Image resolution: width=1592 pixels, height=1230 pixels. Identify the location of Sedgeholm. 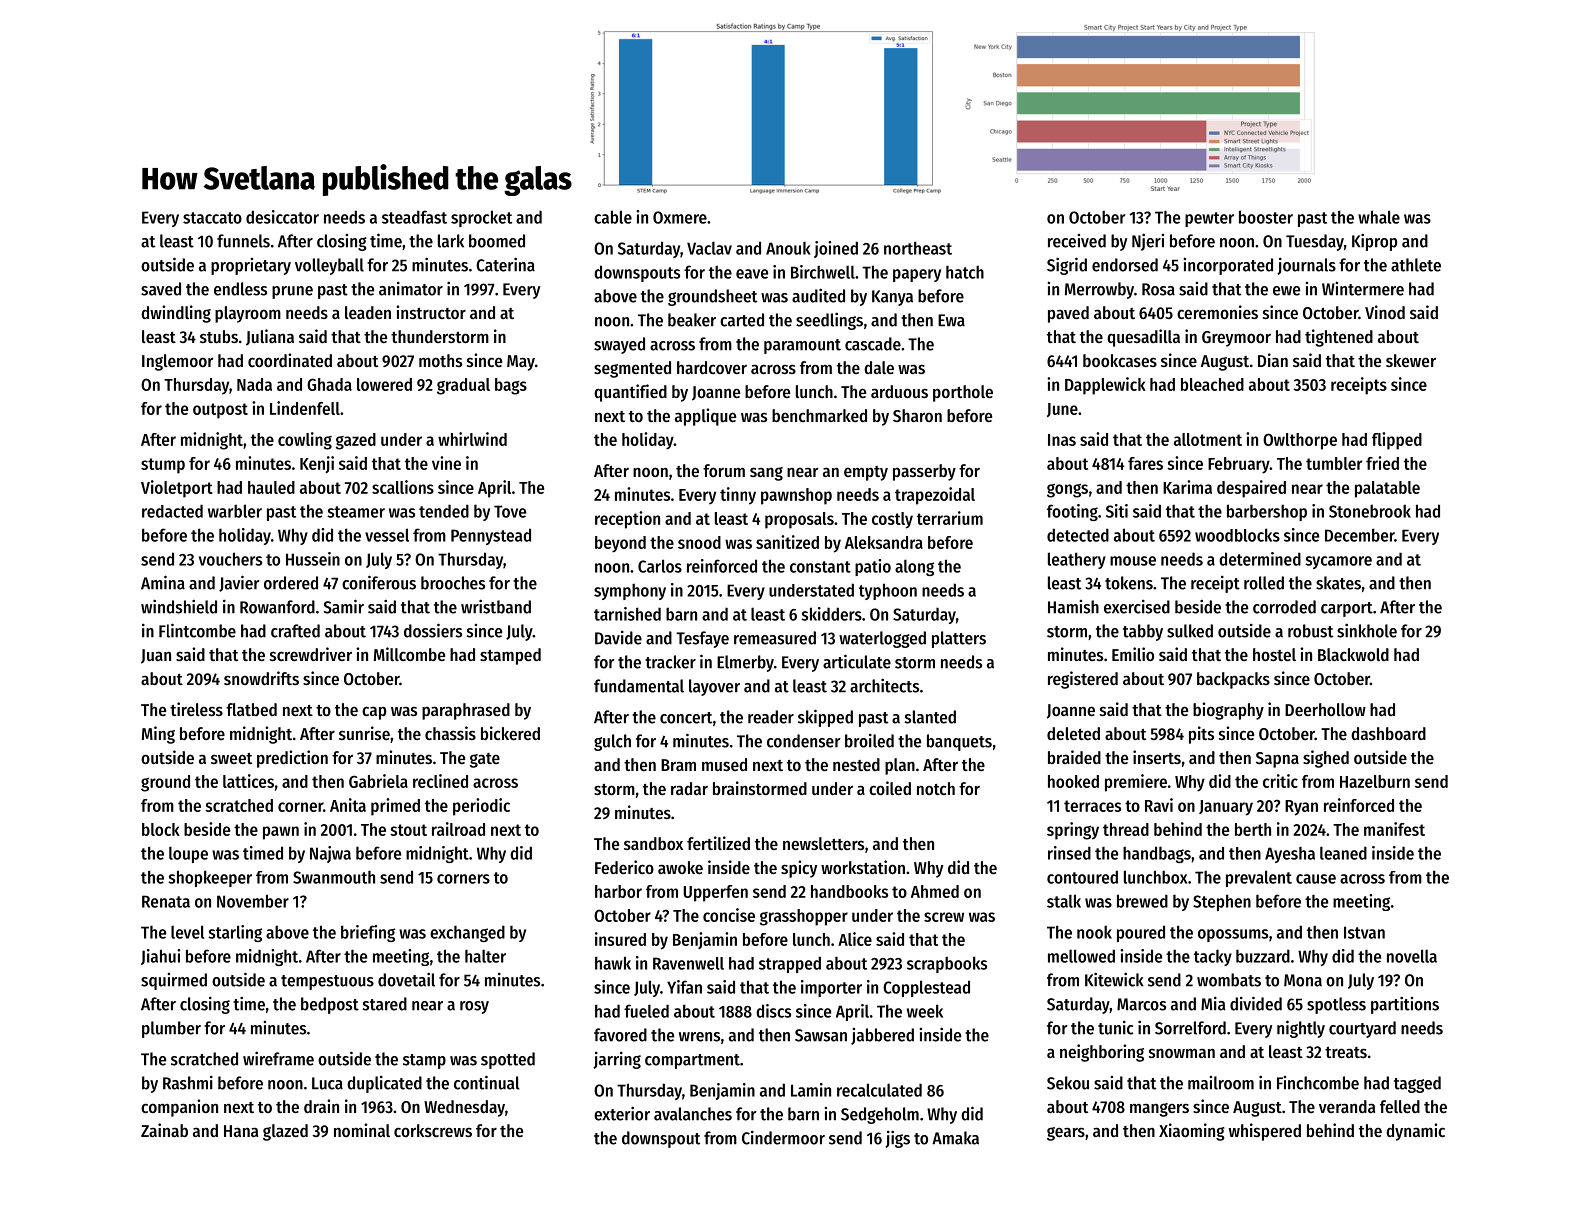
(880, 1115).
